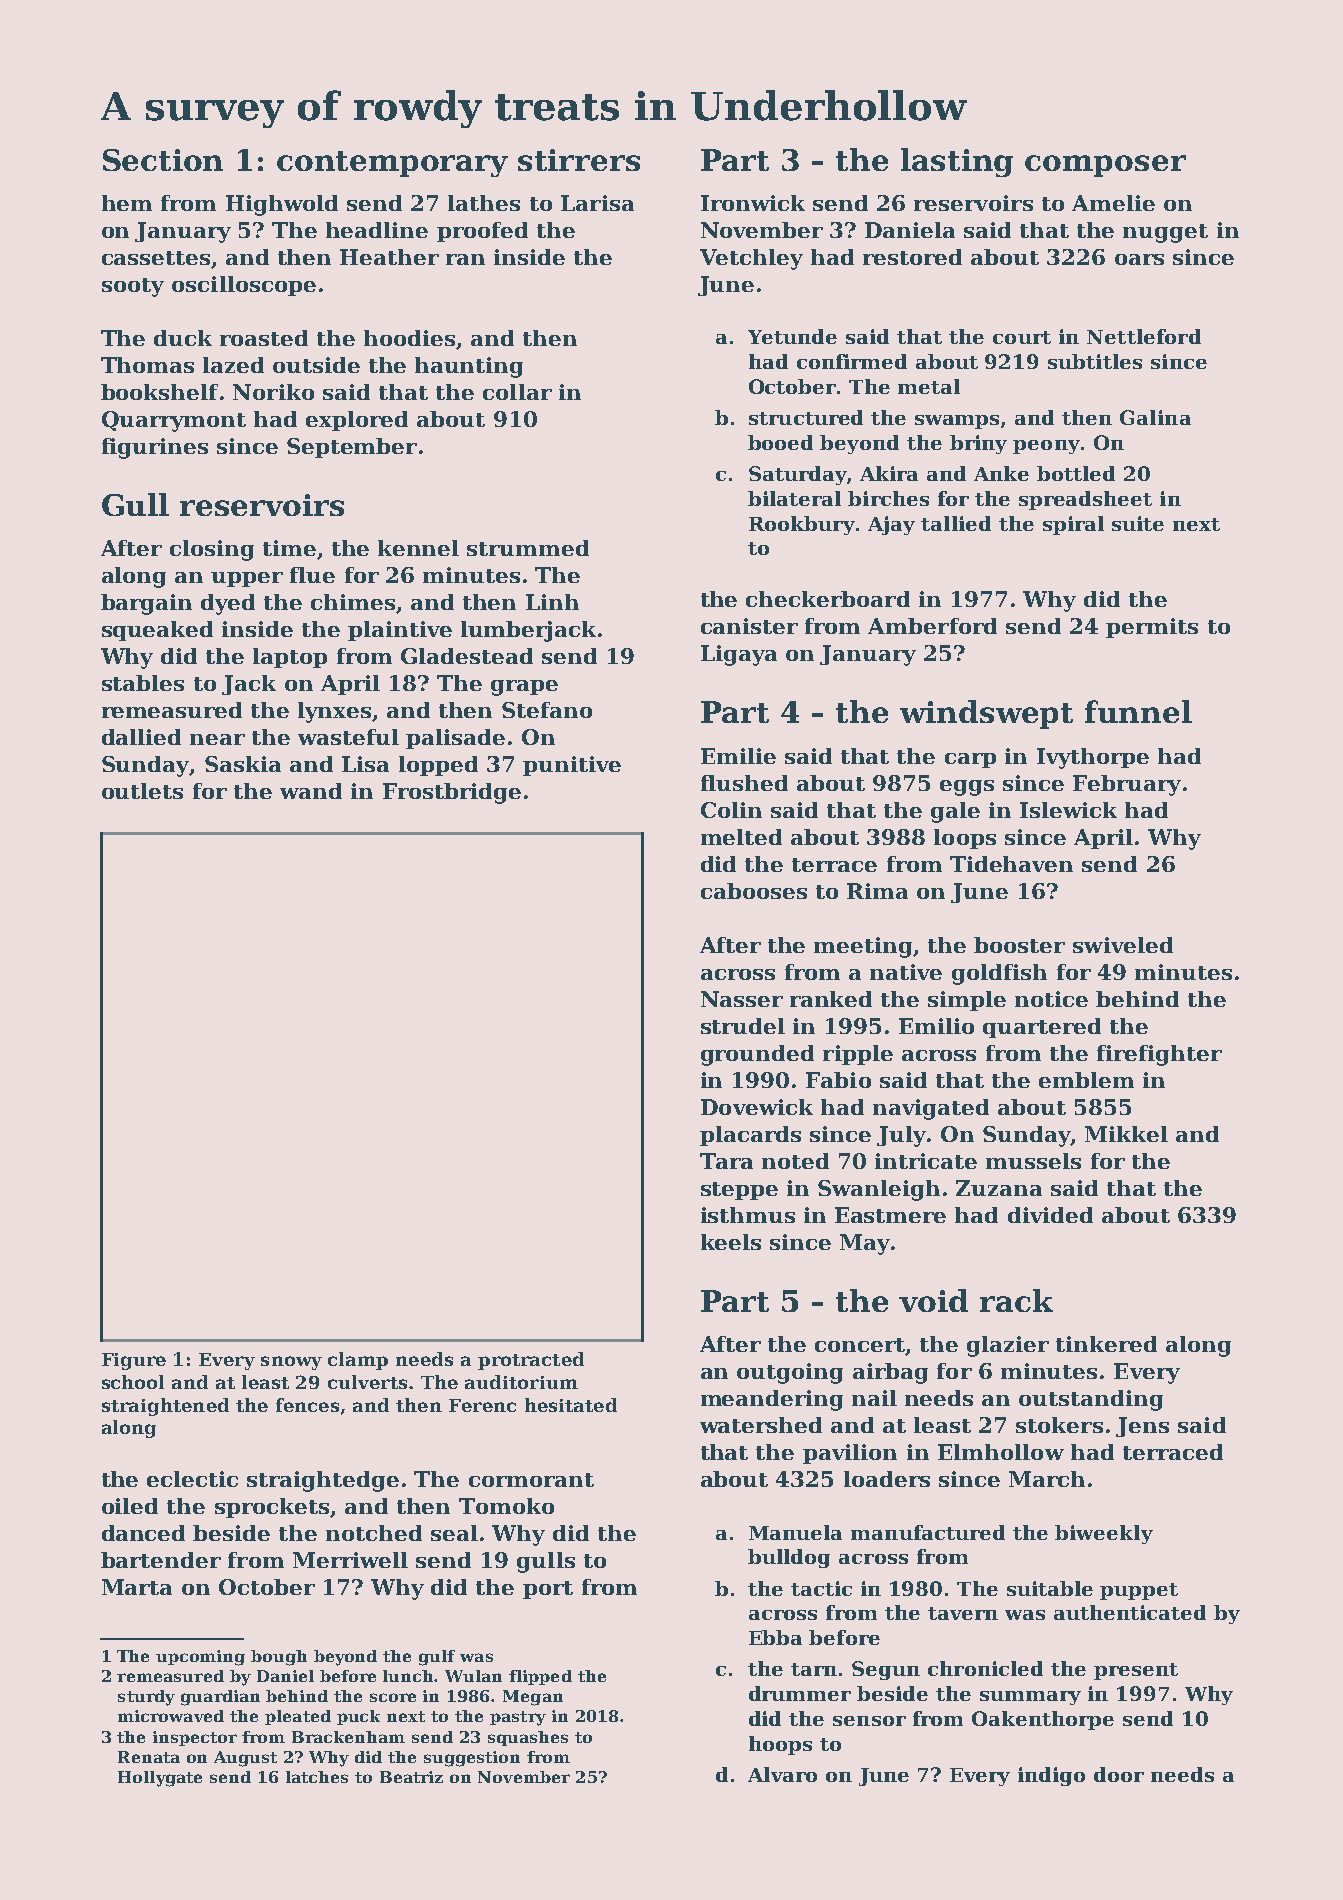 This screenshot has width=1343, height=1900. Describe the element at coordinates (1105, 166) in the screenshot. I see `composer` at that location.
